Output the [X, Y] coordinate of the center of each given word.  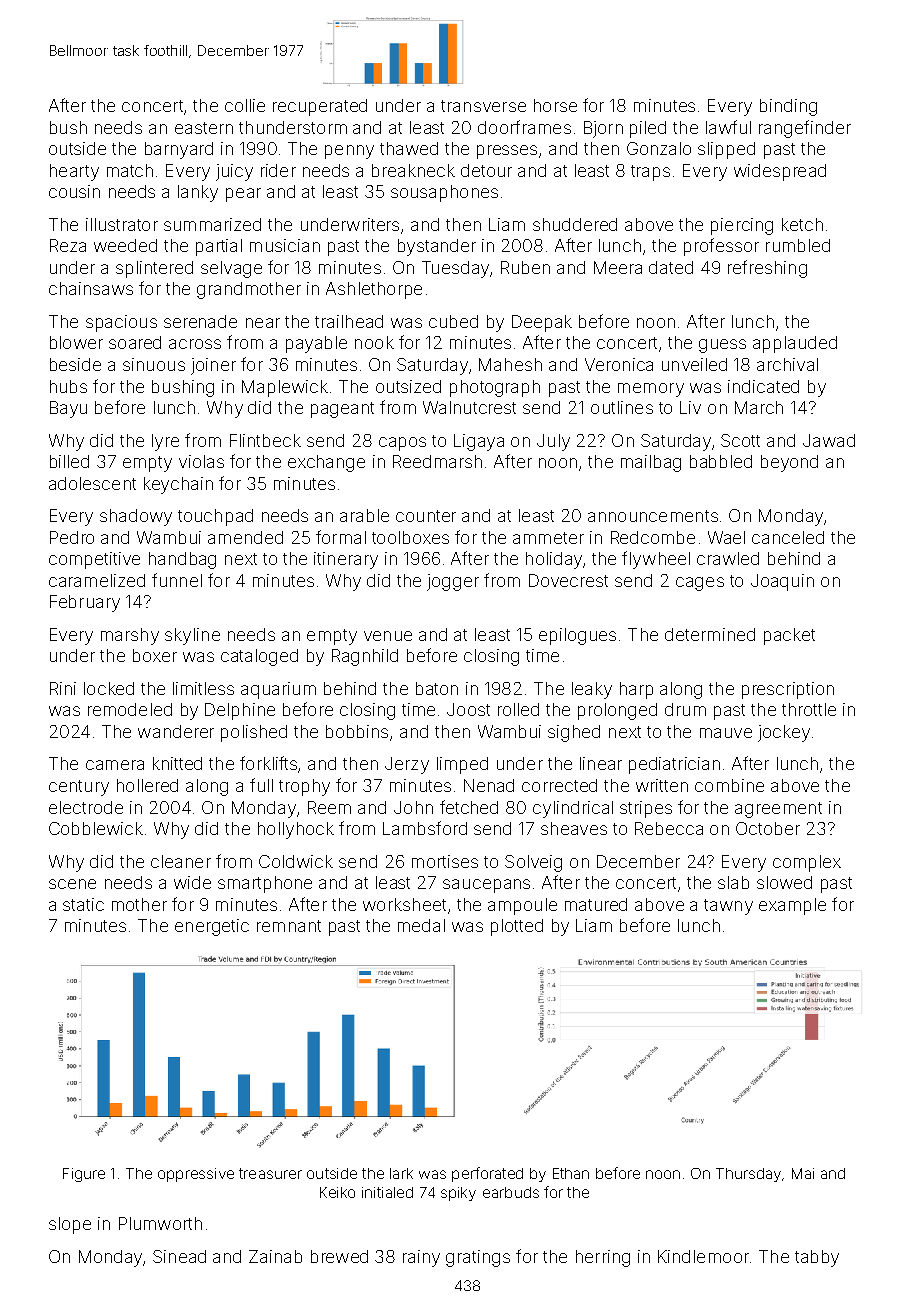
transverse [483, 106]
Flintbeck [265, 440]
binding [788, 107]
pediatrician [674, 765]
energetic [212, 927]
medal [421, 925]
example [792, 906]
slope [70, 1225]
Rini [63, 688]
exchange [326, 463]
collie [245, 105]
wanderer [176, 731]
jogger [453, 582]
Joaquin [782, 582]
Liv [690, 407]
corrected [559, 785]
